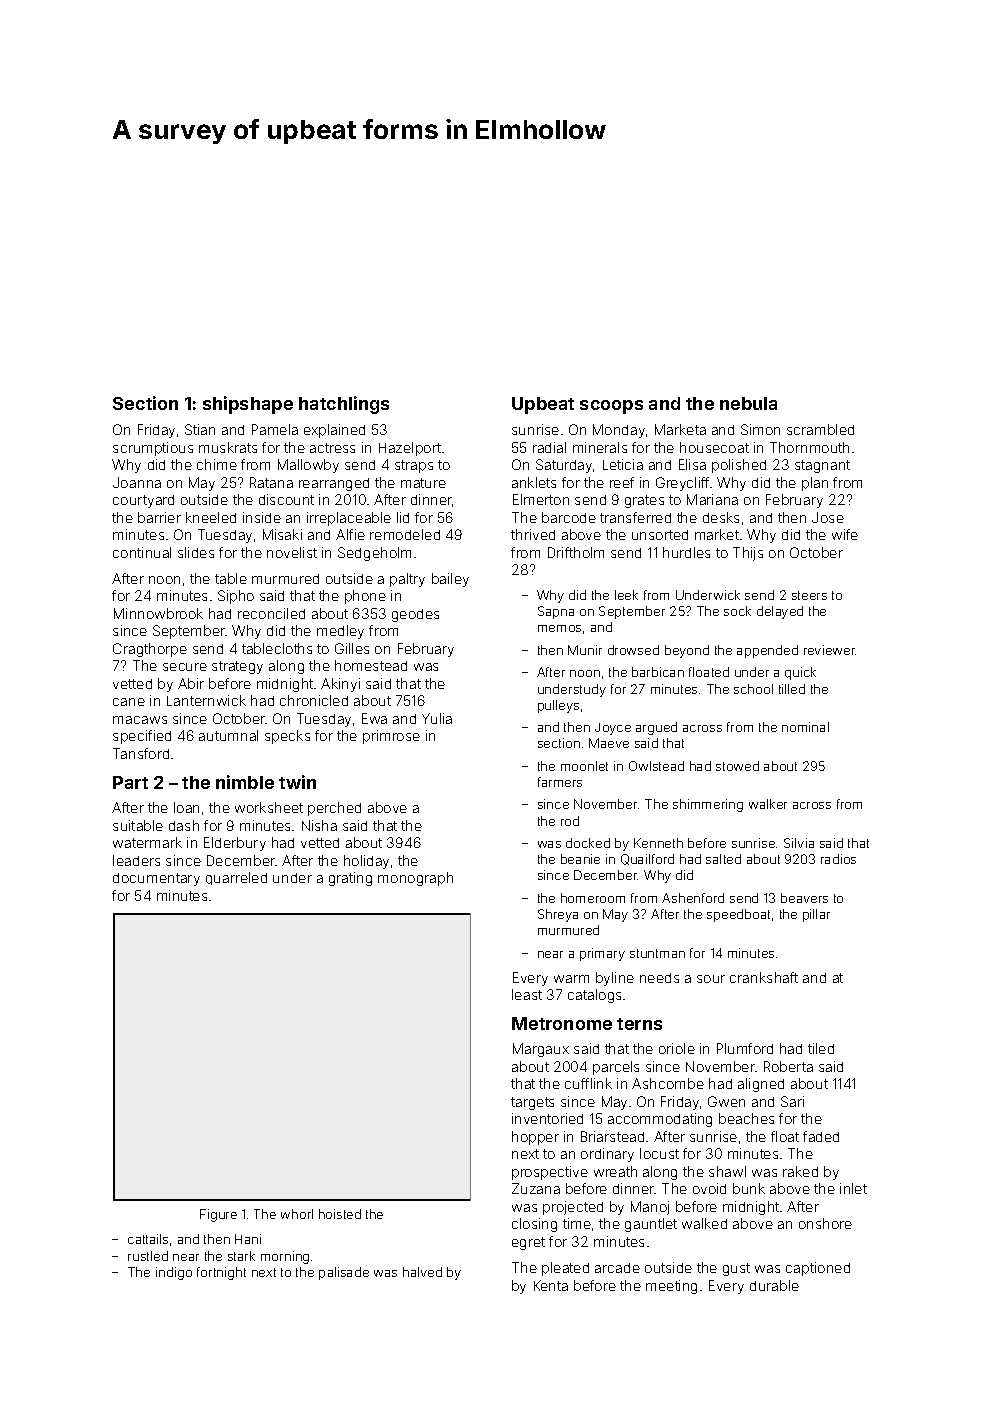  Describe the element at coordinates (611, 407) in the document. I see `scoops` at that location.
